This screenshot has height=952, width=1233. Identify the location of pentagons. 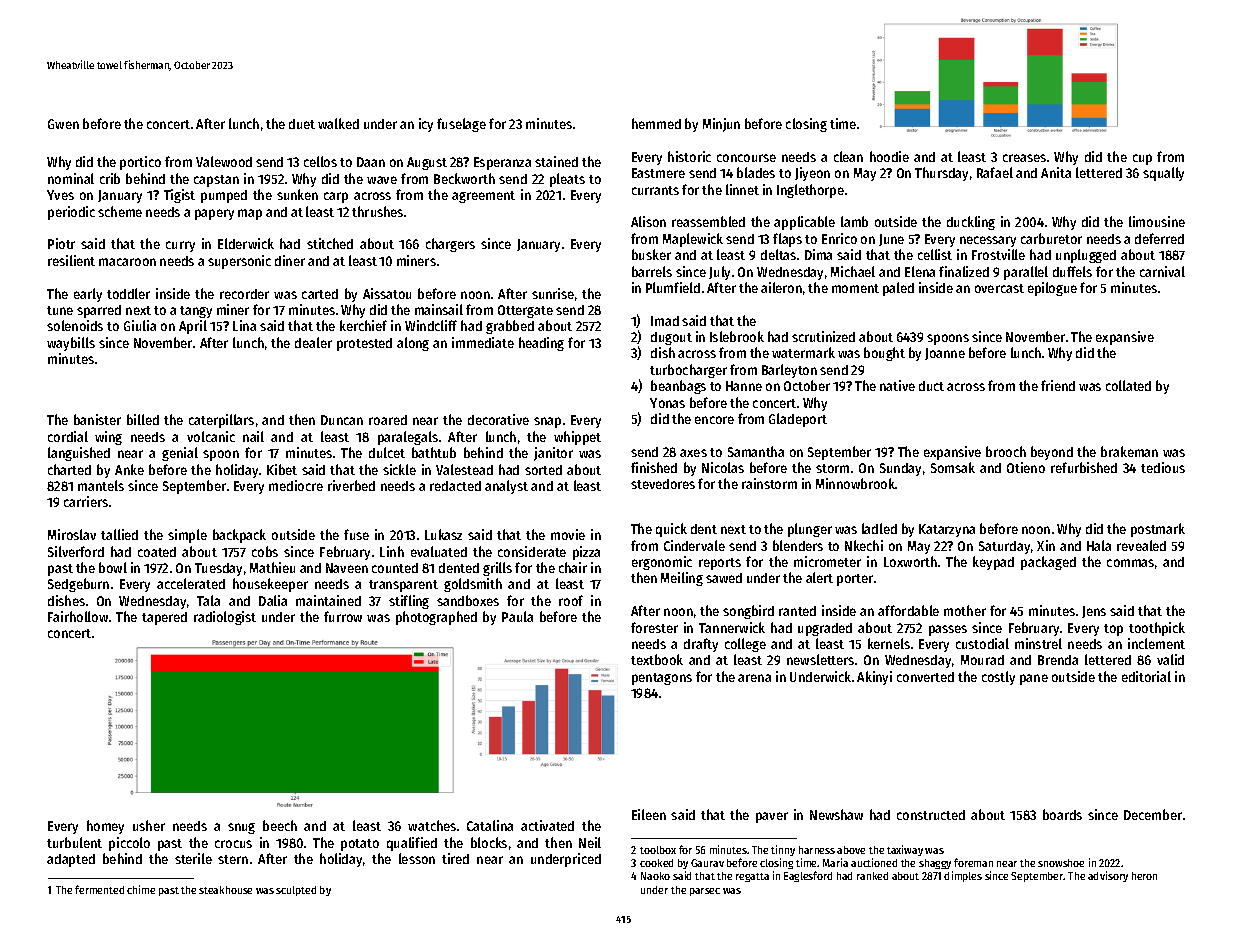
(662, 679).
